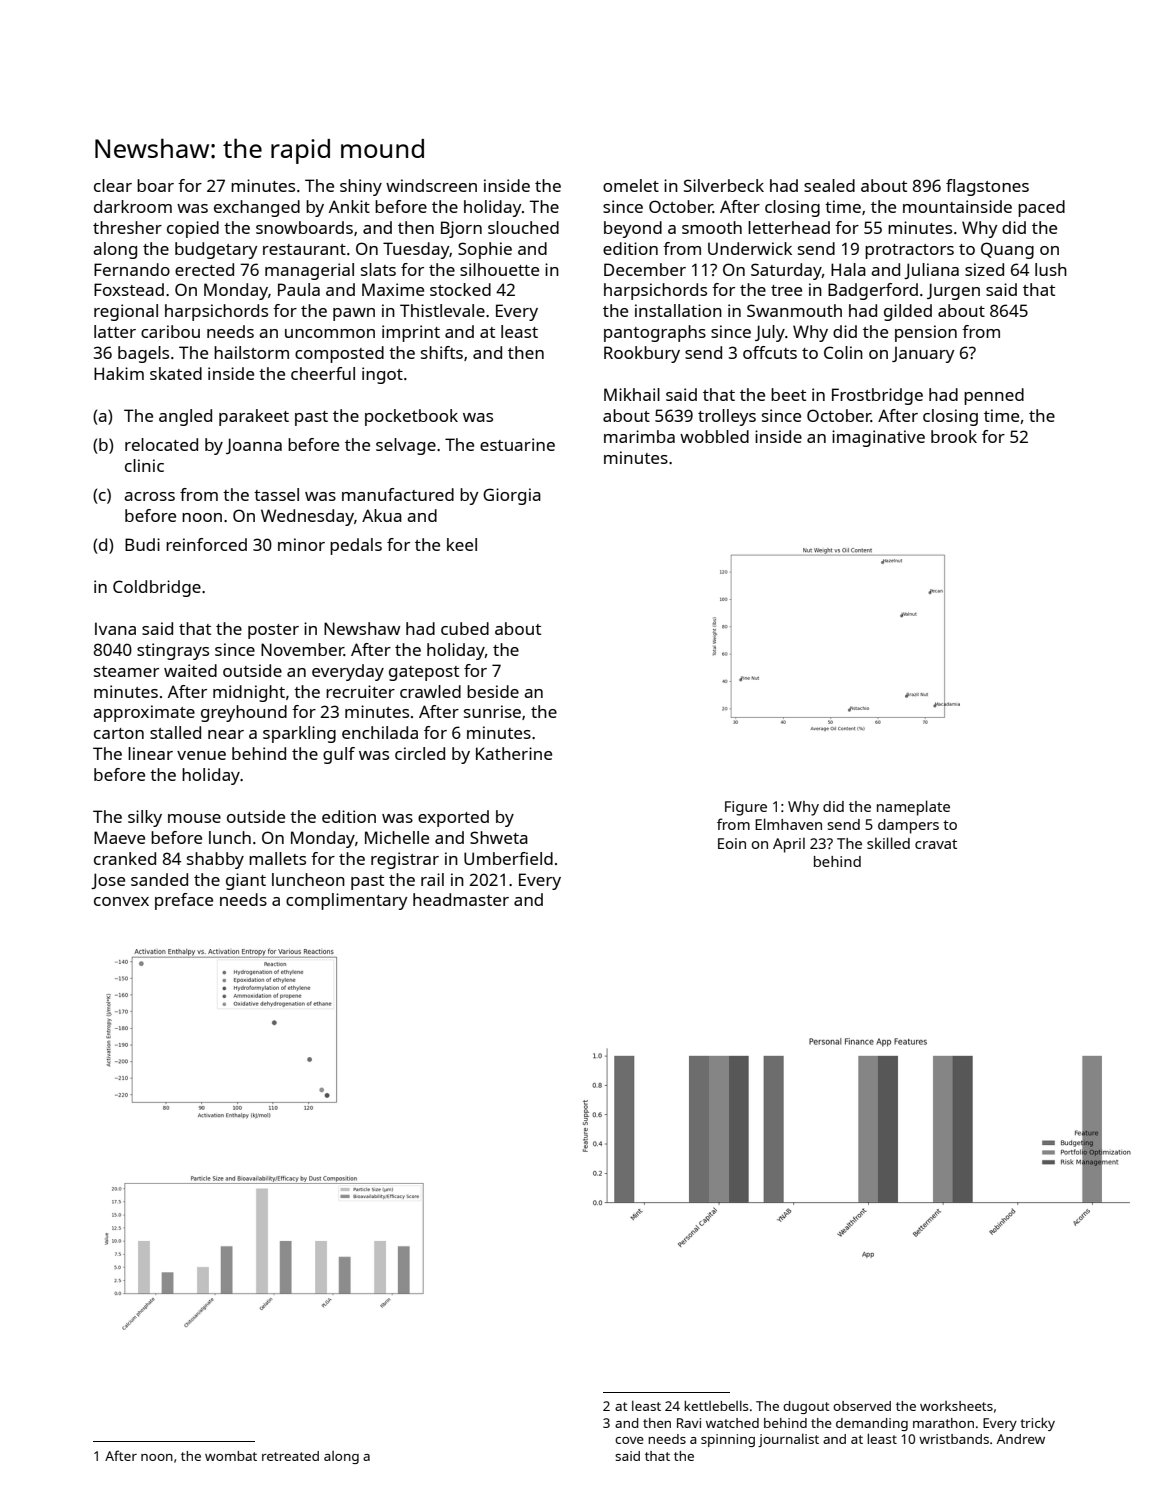  I want to click on skilled, so click(888, 843).
